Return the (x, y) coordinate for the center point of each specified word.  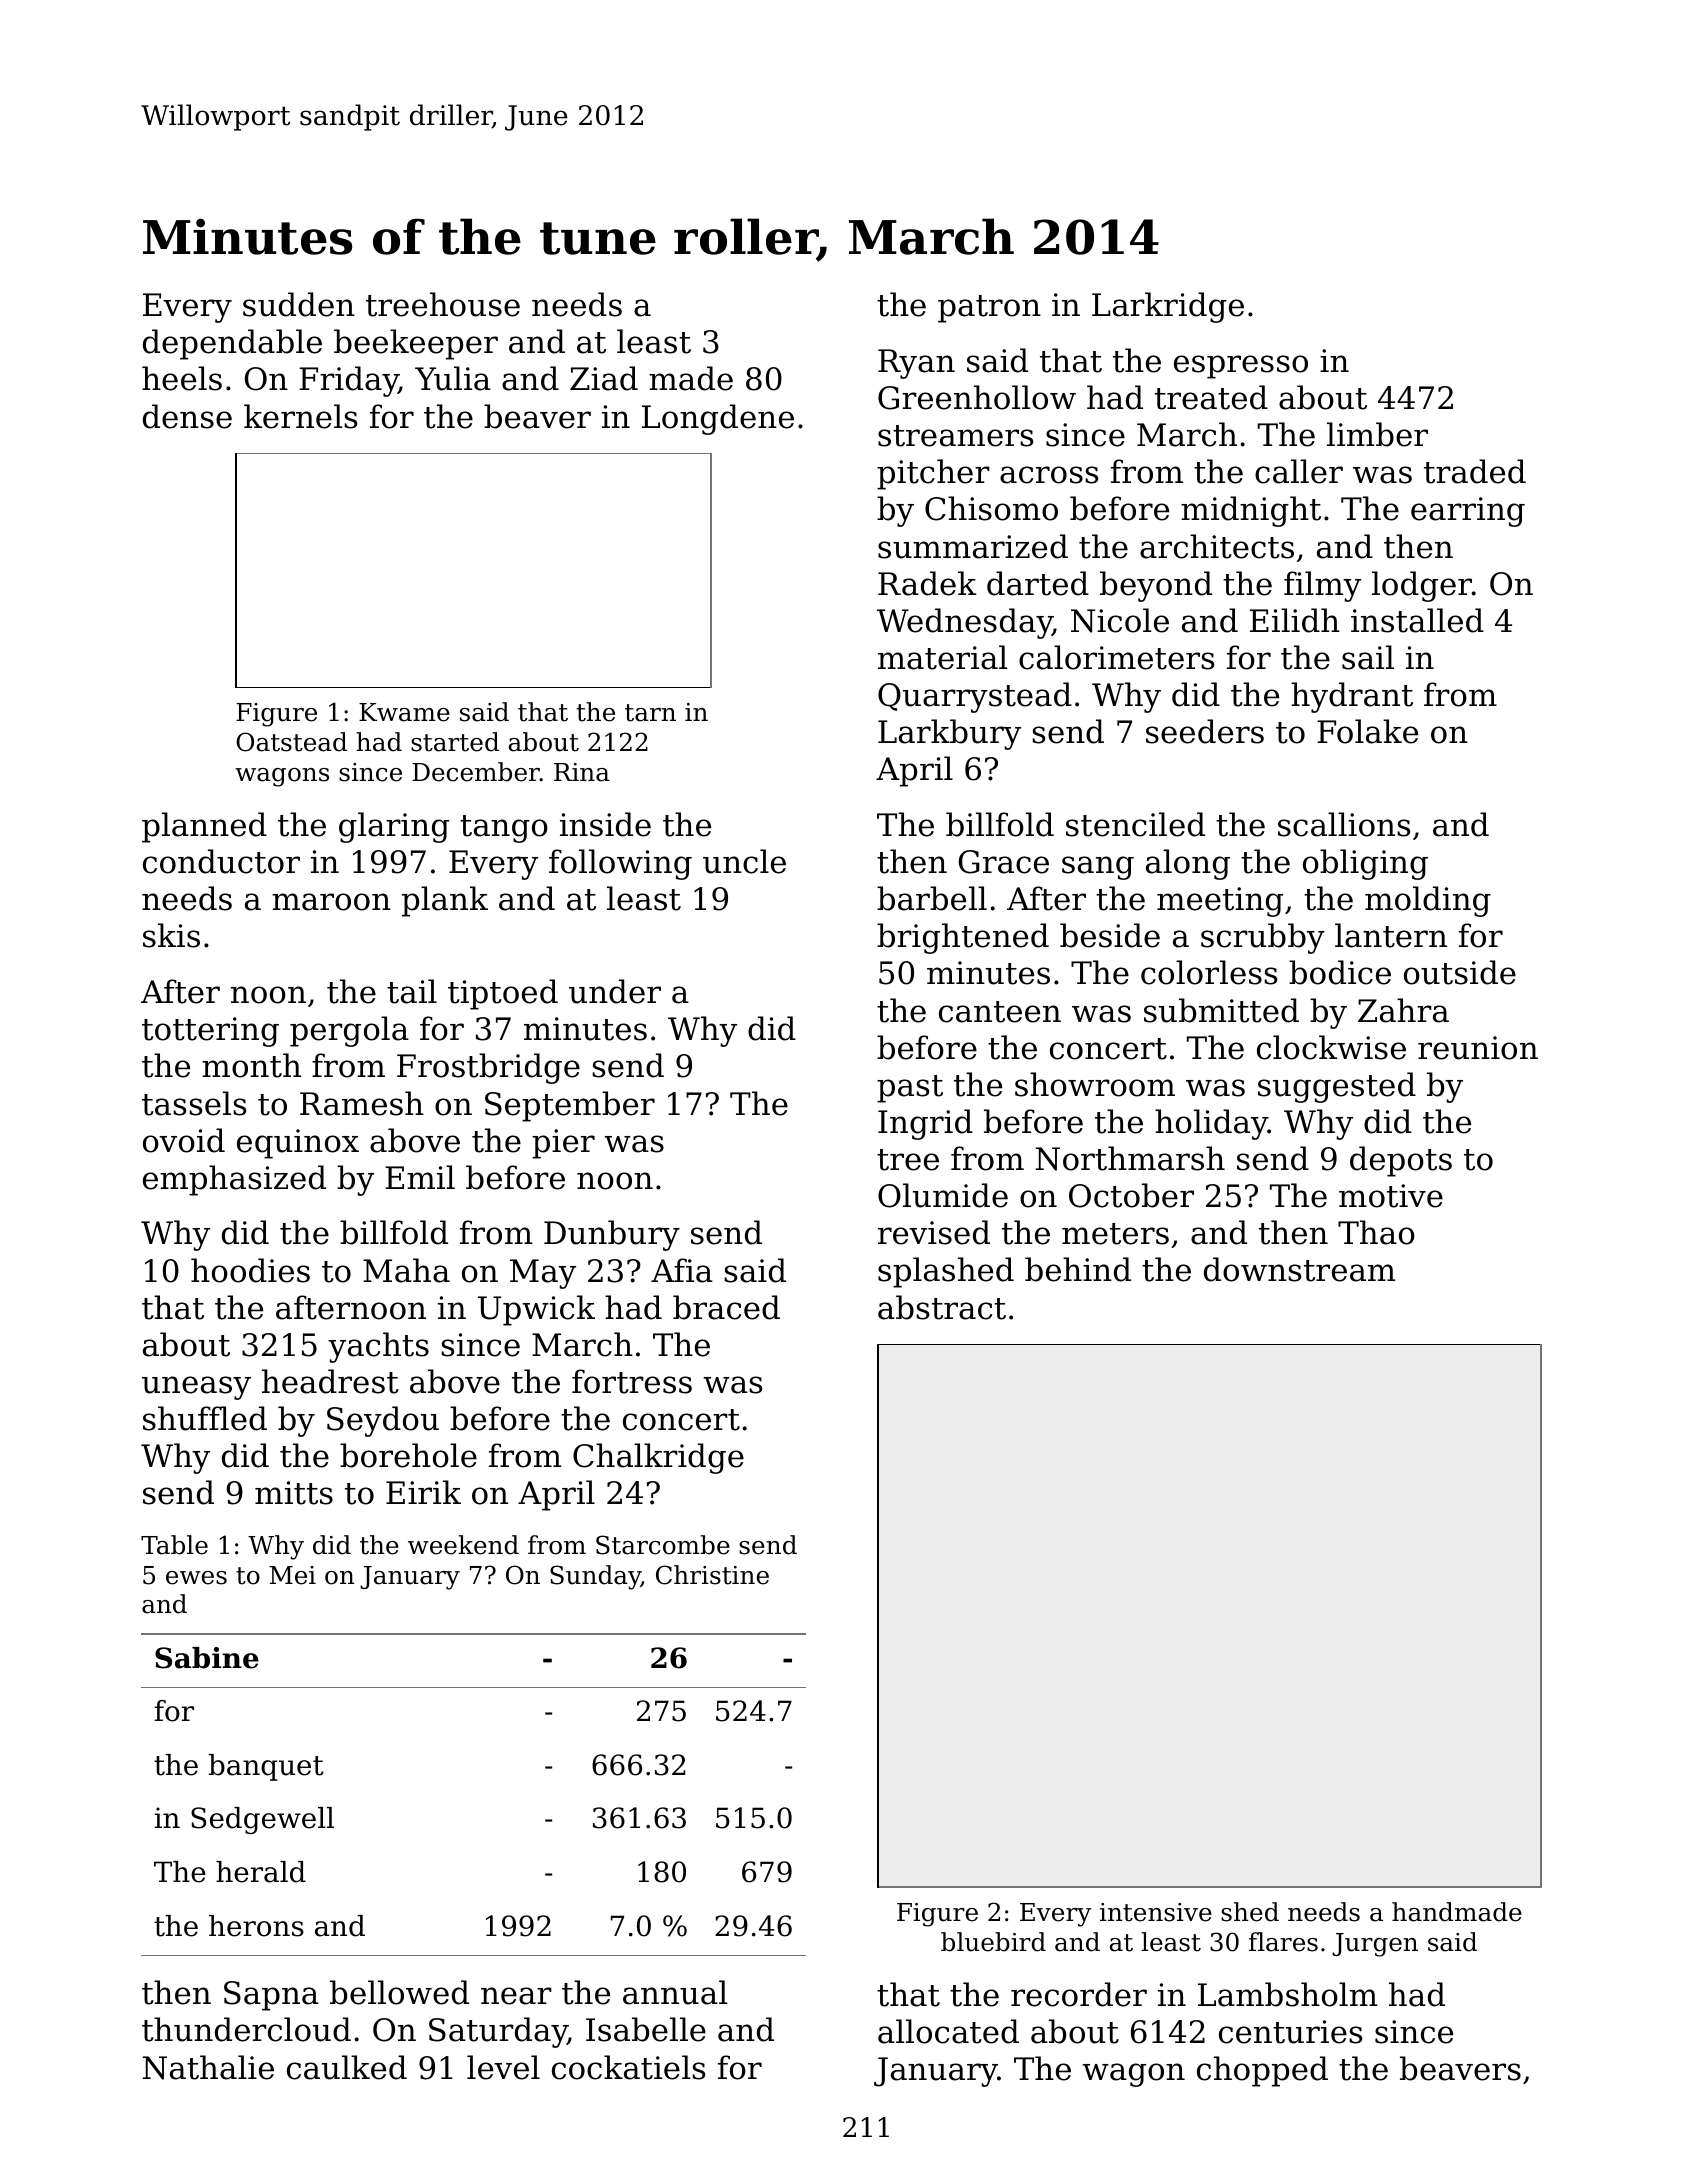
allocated (948, 2031)
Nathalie (208, 2067)
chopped (1262, 2071)
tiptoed (503, 994)
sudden (299, 304)
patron (989, 309)
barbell (932, 898)
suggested (1337, 1087)
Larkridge (1168, 307)
